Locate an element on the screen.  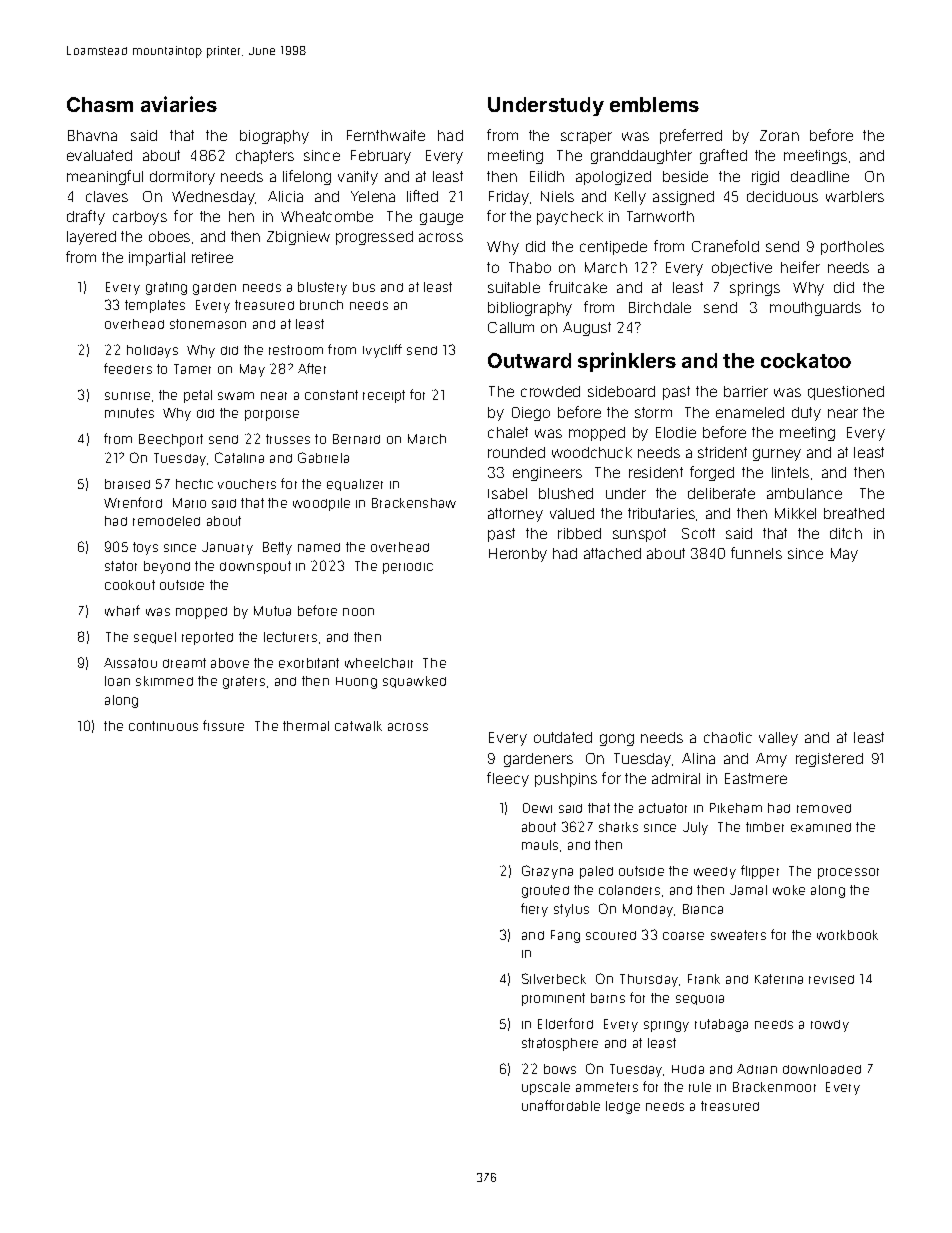
catwalk is located at coordinates (358, 726).
